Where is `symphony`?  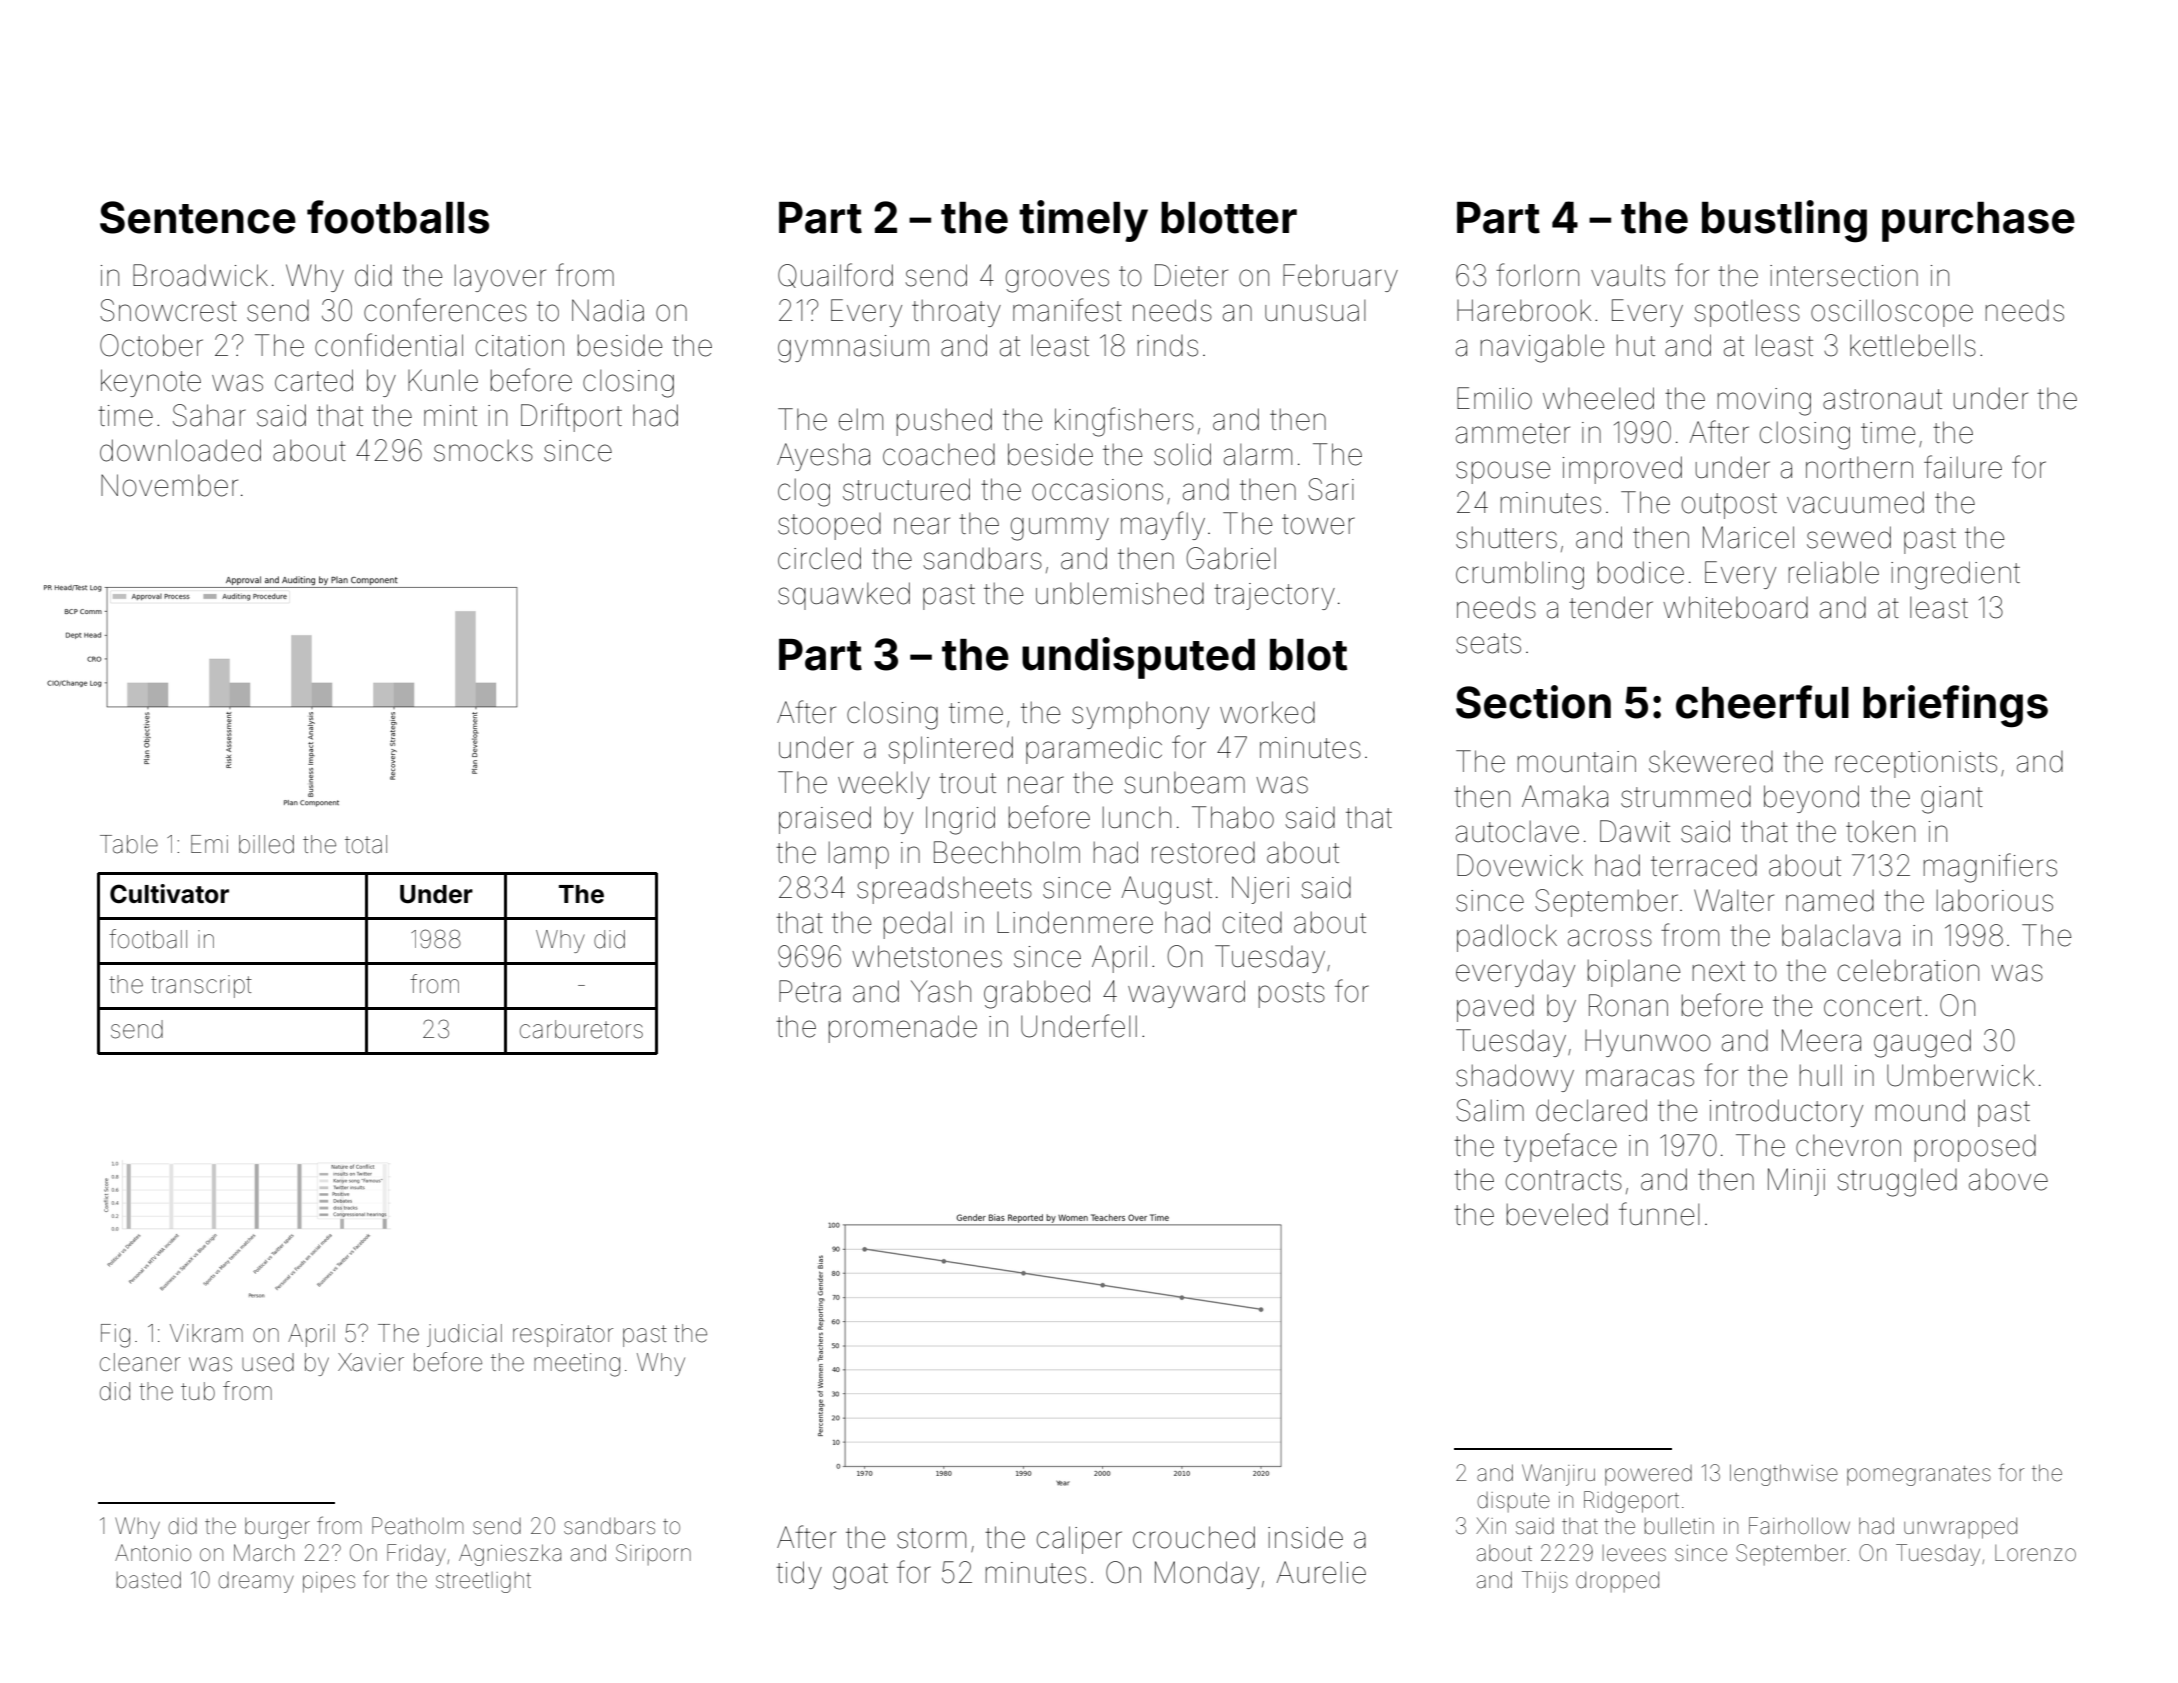
symphony is located at coordinates (1140, 715).
